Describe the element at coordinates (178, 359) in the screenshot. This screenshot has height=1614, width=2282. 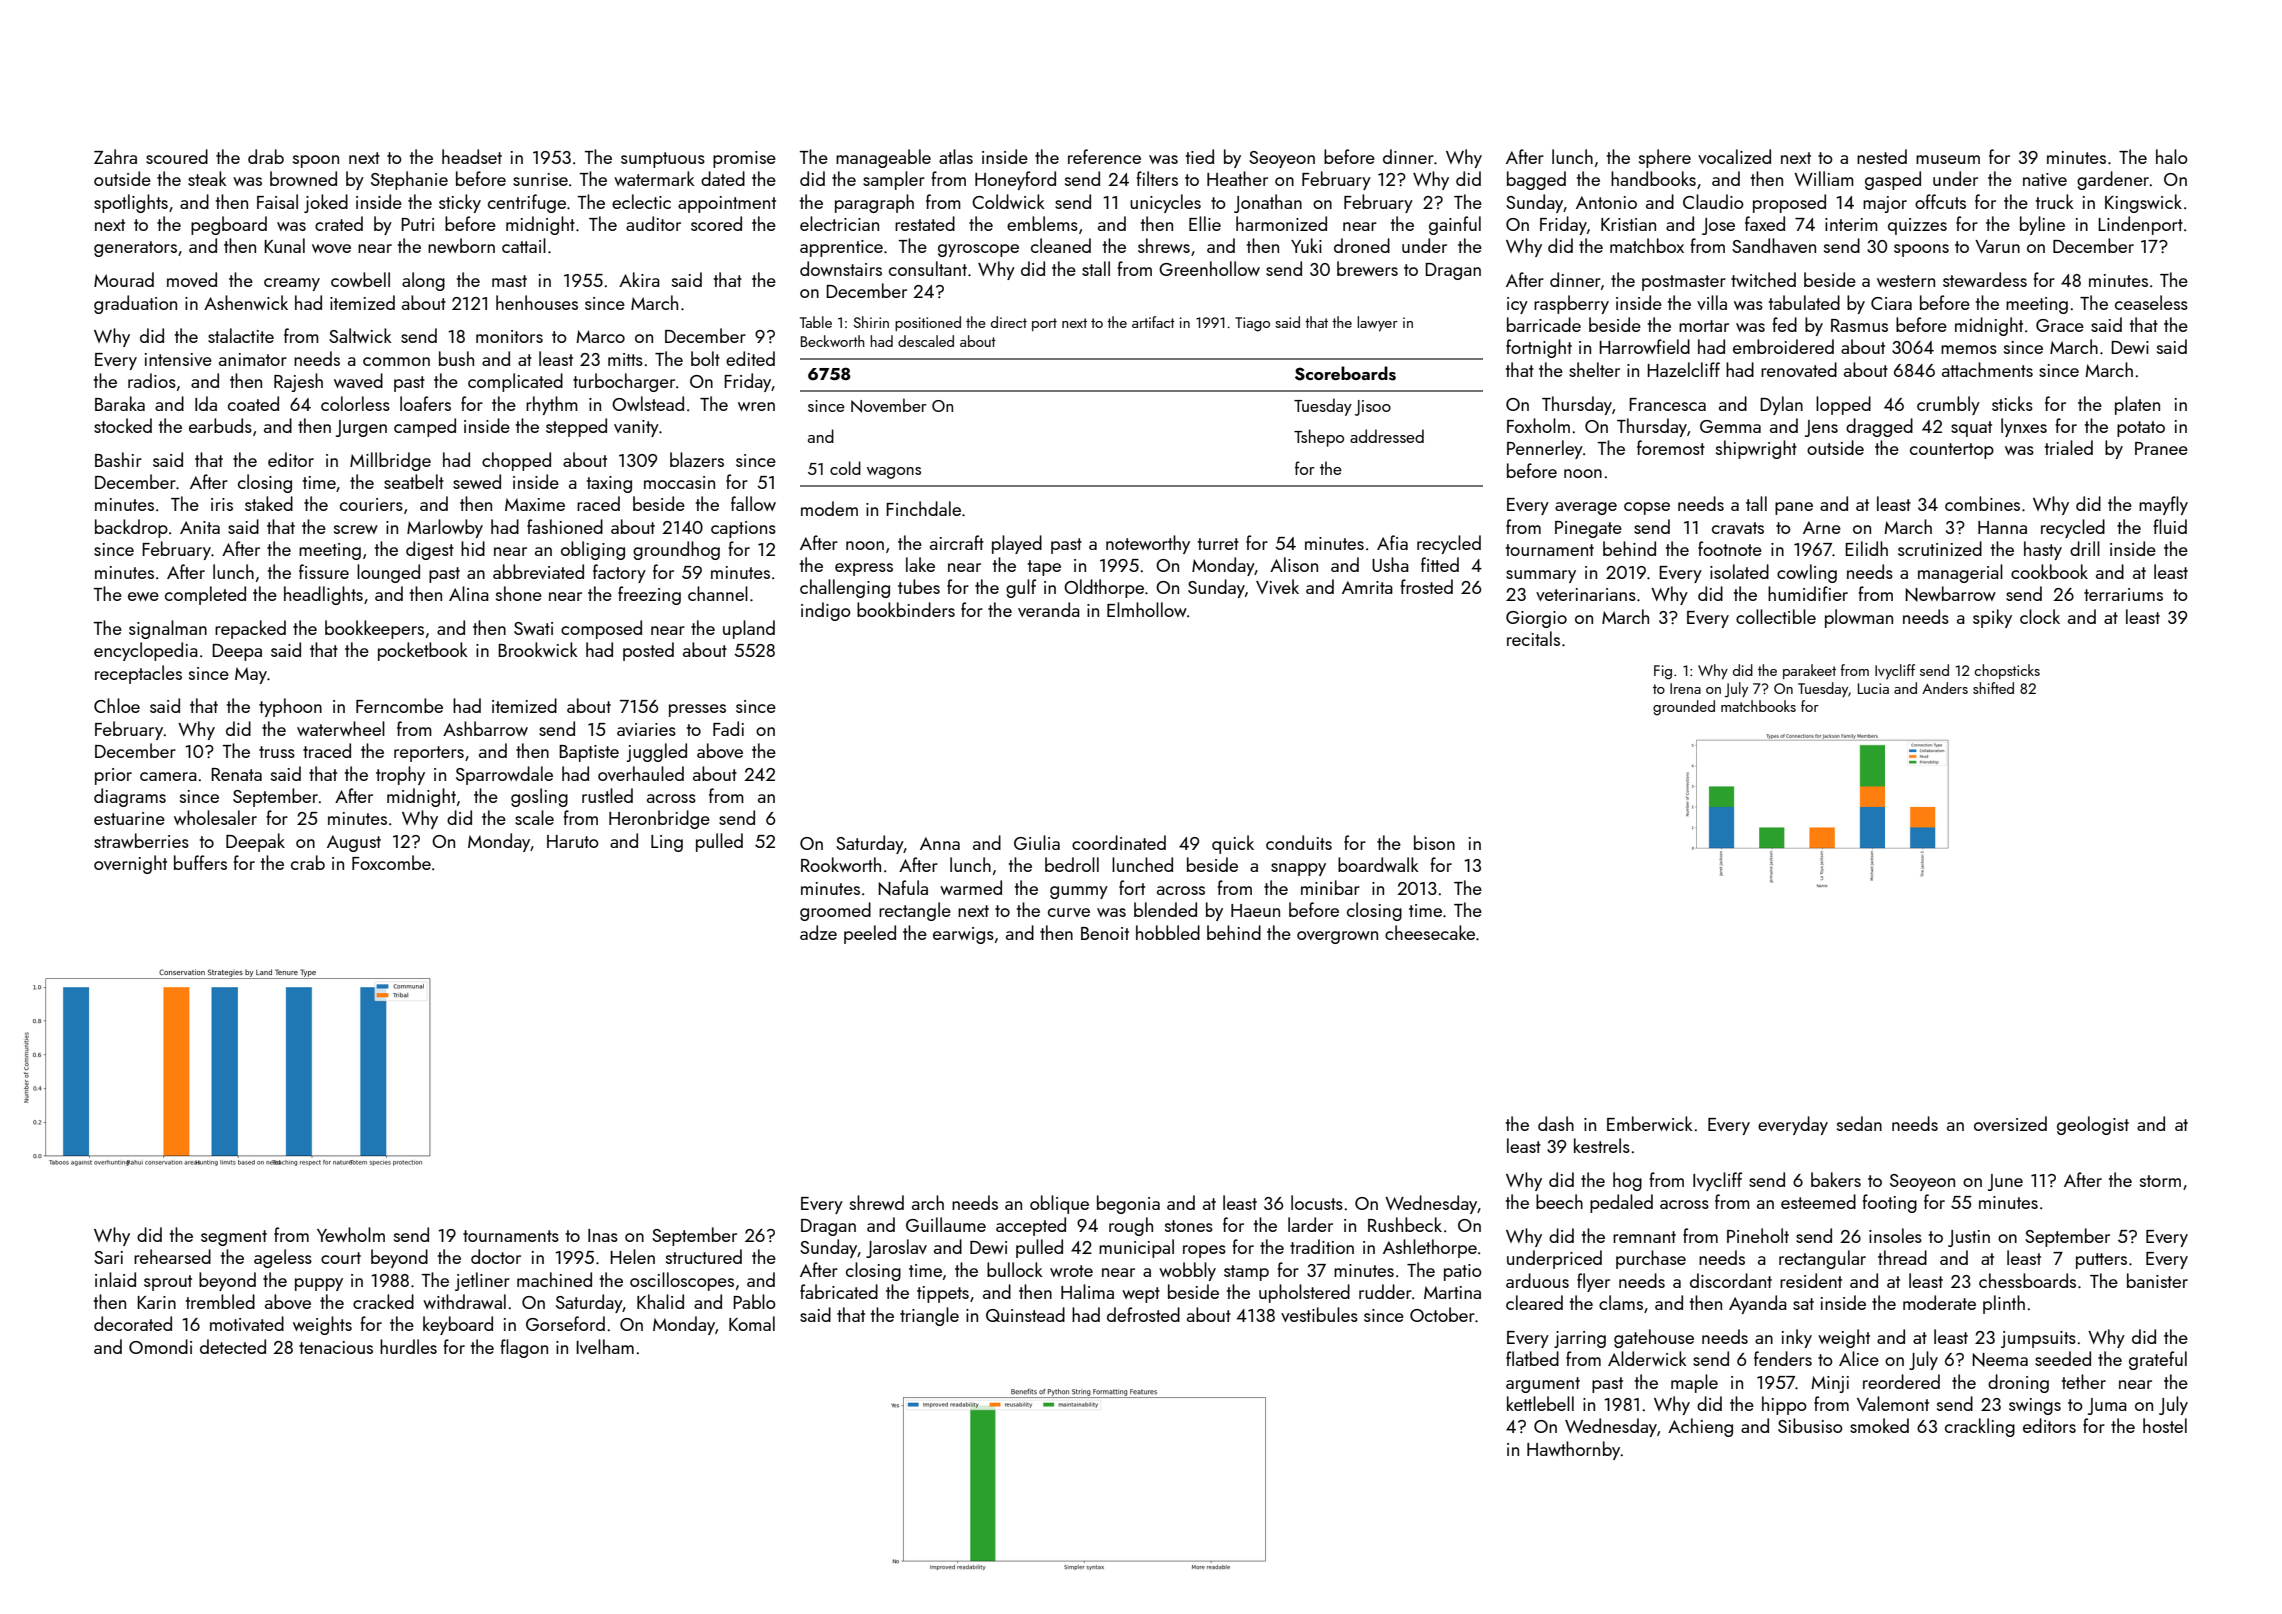
I see `intensive` at that location.
